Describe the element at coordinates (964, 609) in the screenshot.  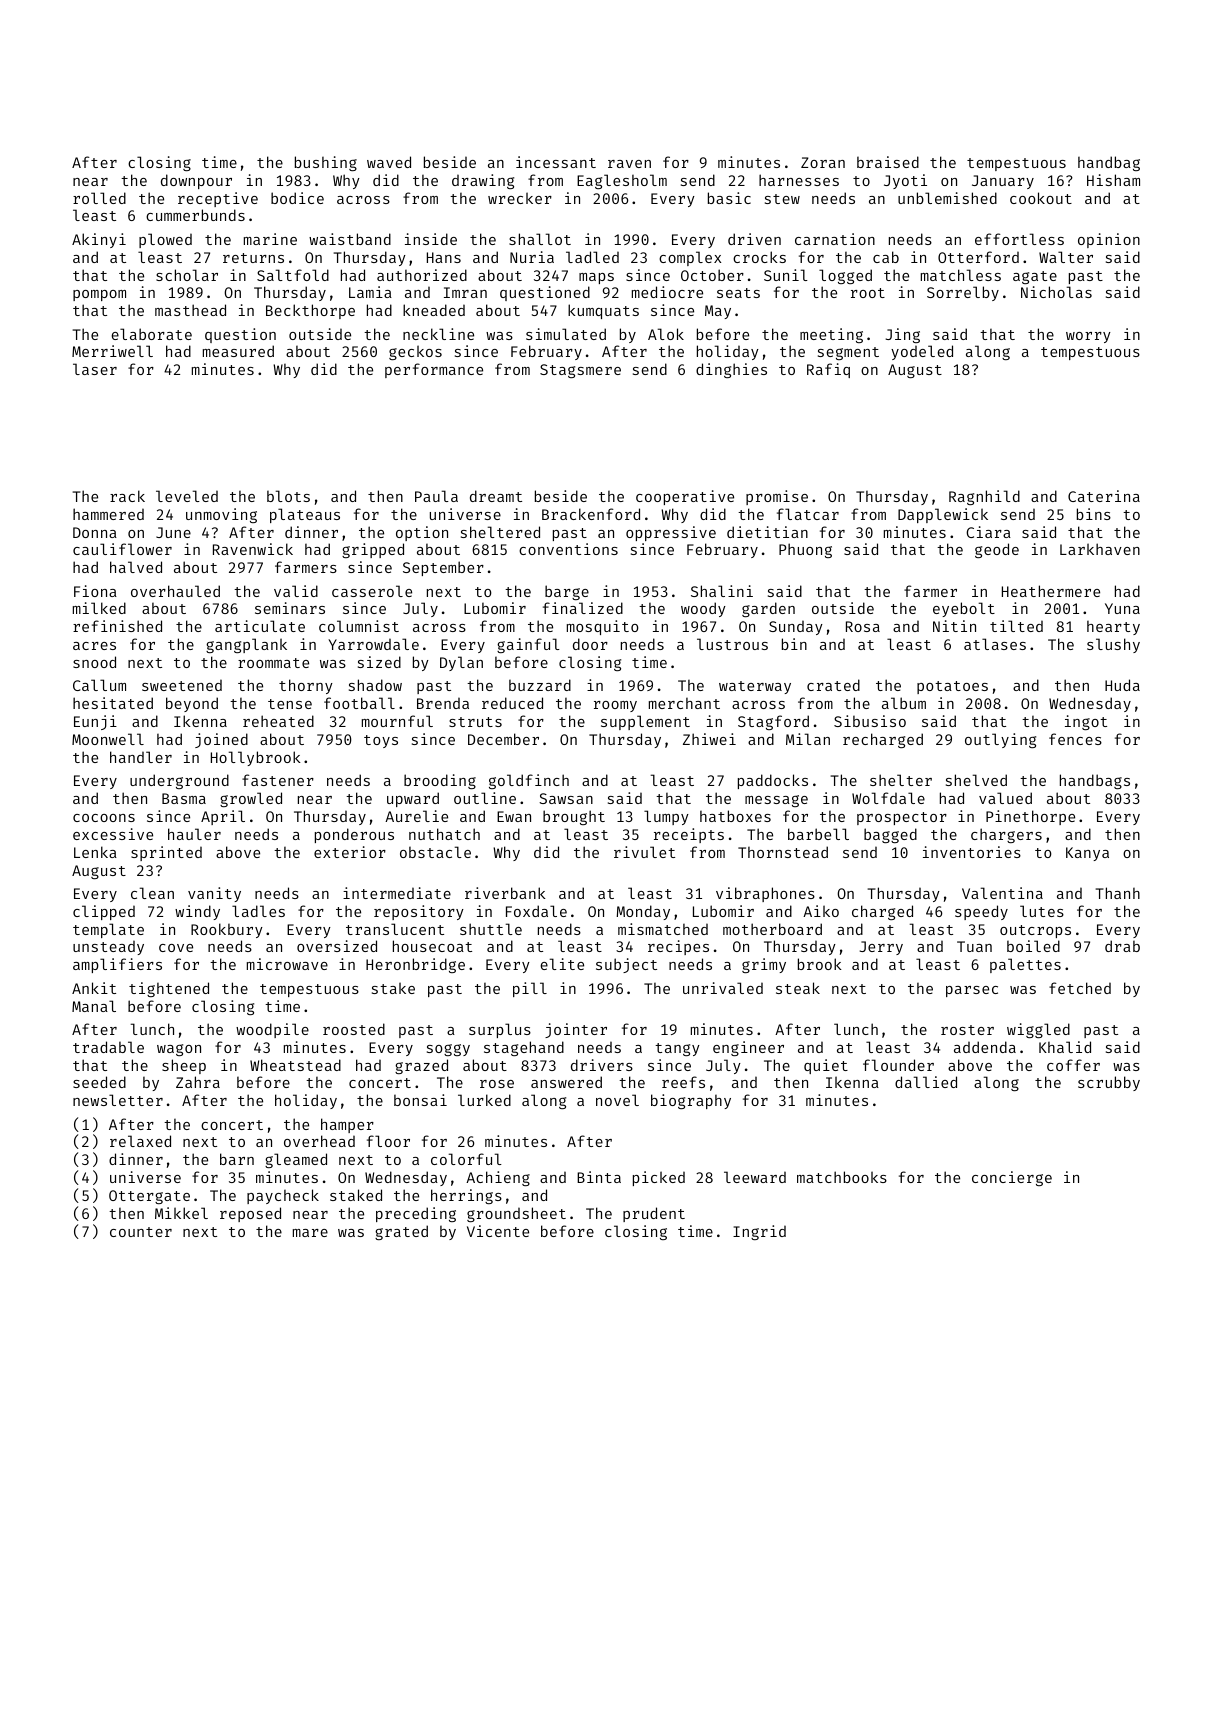
I see `eyebolt` at that location.
